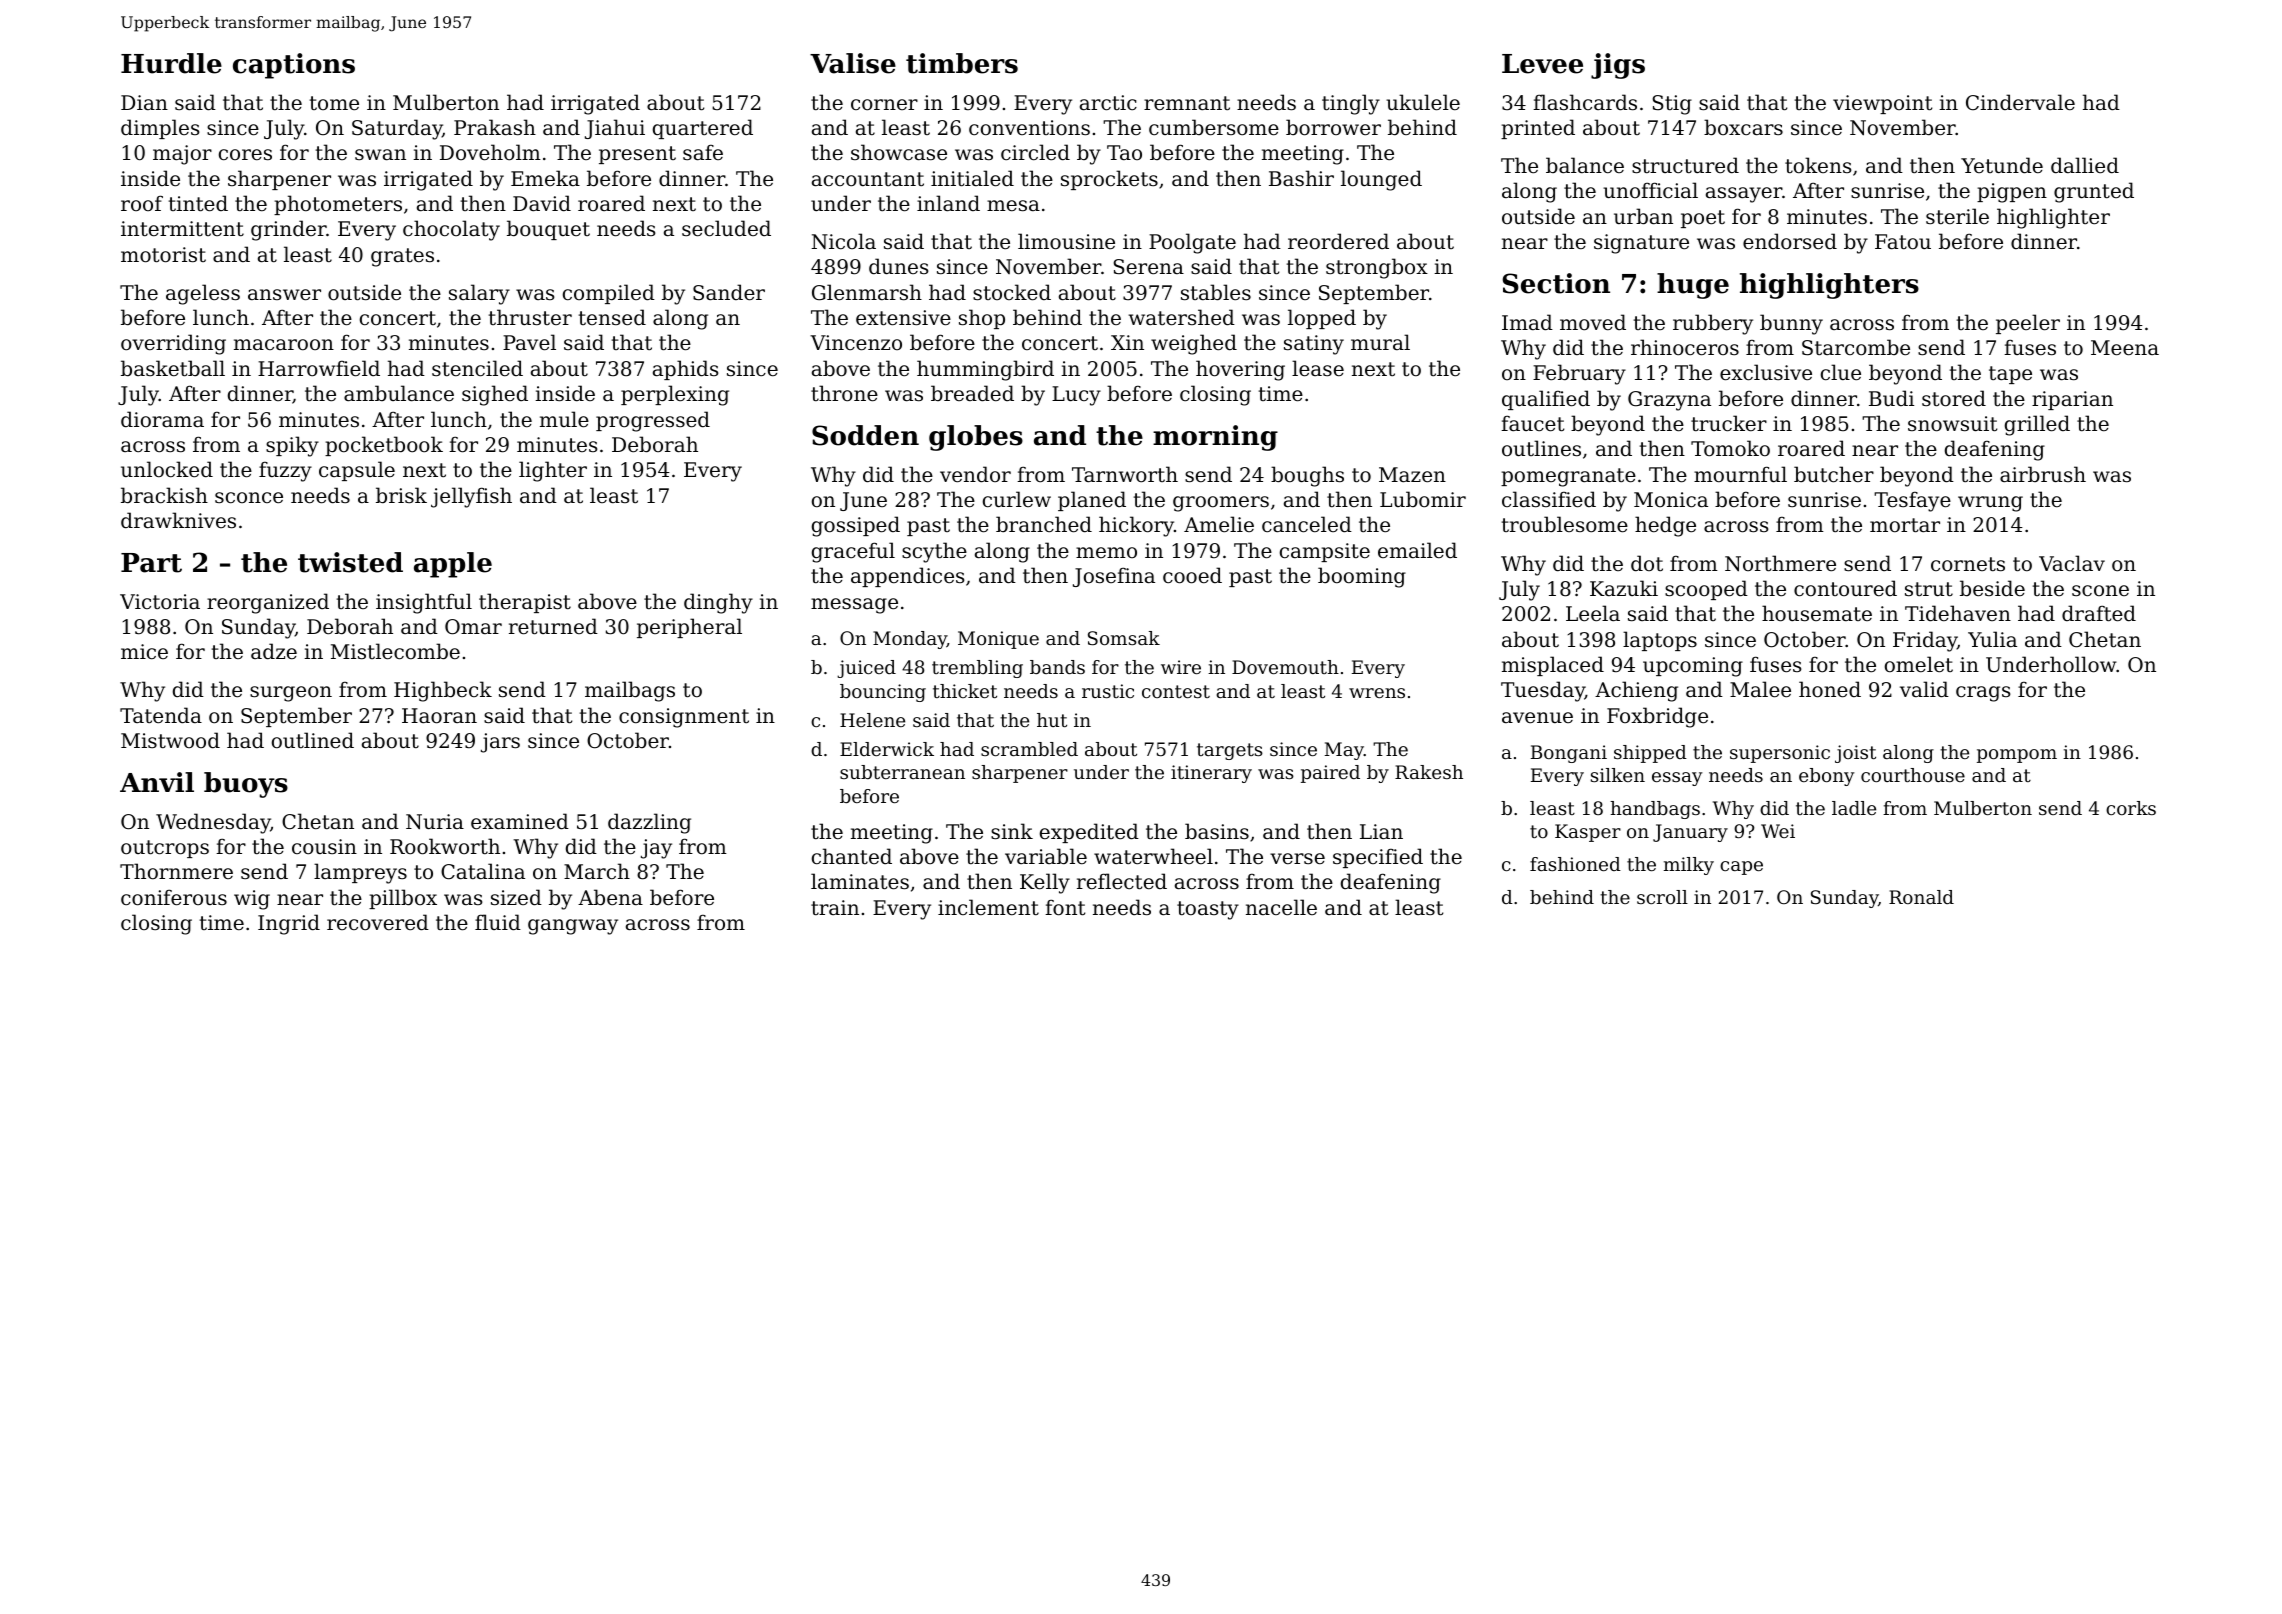 The height and width of the screenshot is (1614, 2282). Describe the element at coordinates (164, 495) in the screenshot. I see `brackish` at that location.
